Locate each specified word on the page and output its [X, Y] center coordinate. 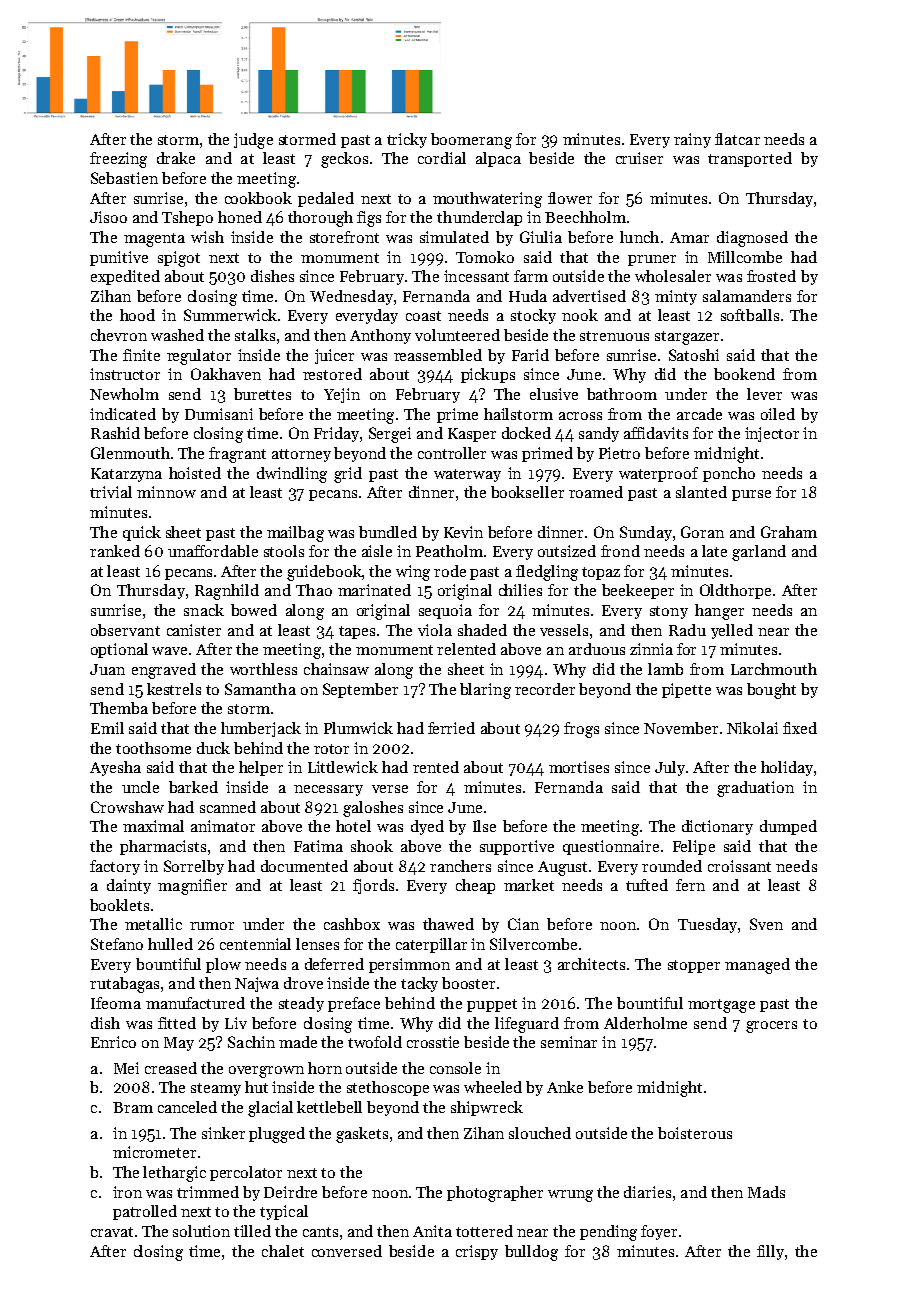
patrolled [145, 1212]
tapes [357, 632]
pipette [686, 690]
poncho [729, 474]
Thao [314, 590]
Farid [530, 355]
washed [177, 335]
